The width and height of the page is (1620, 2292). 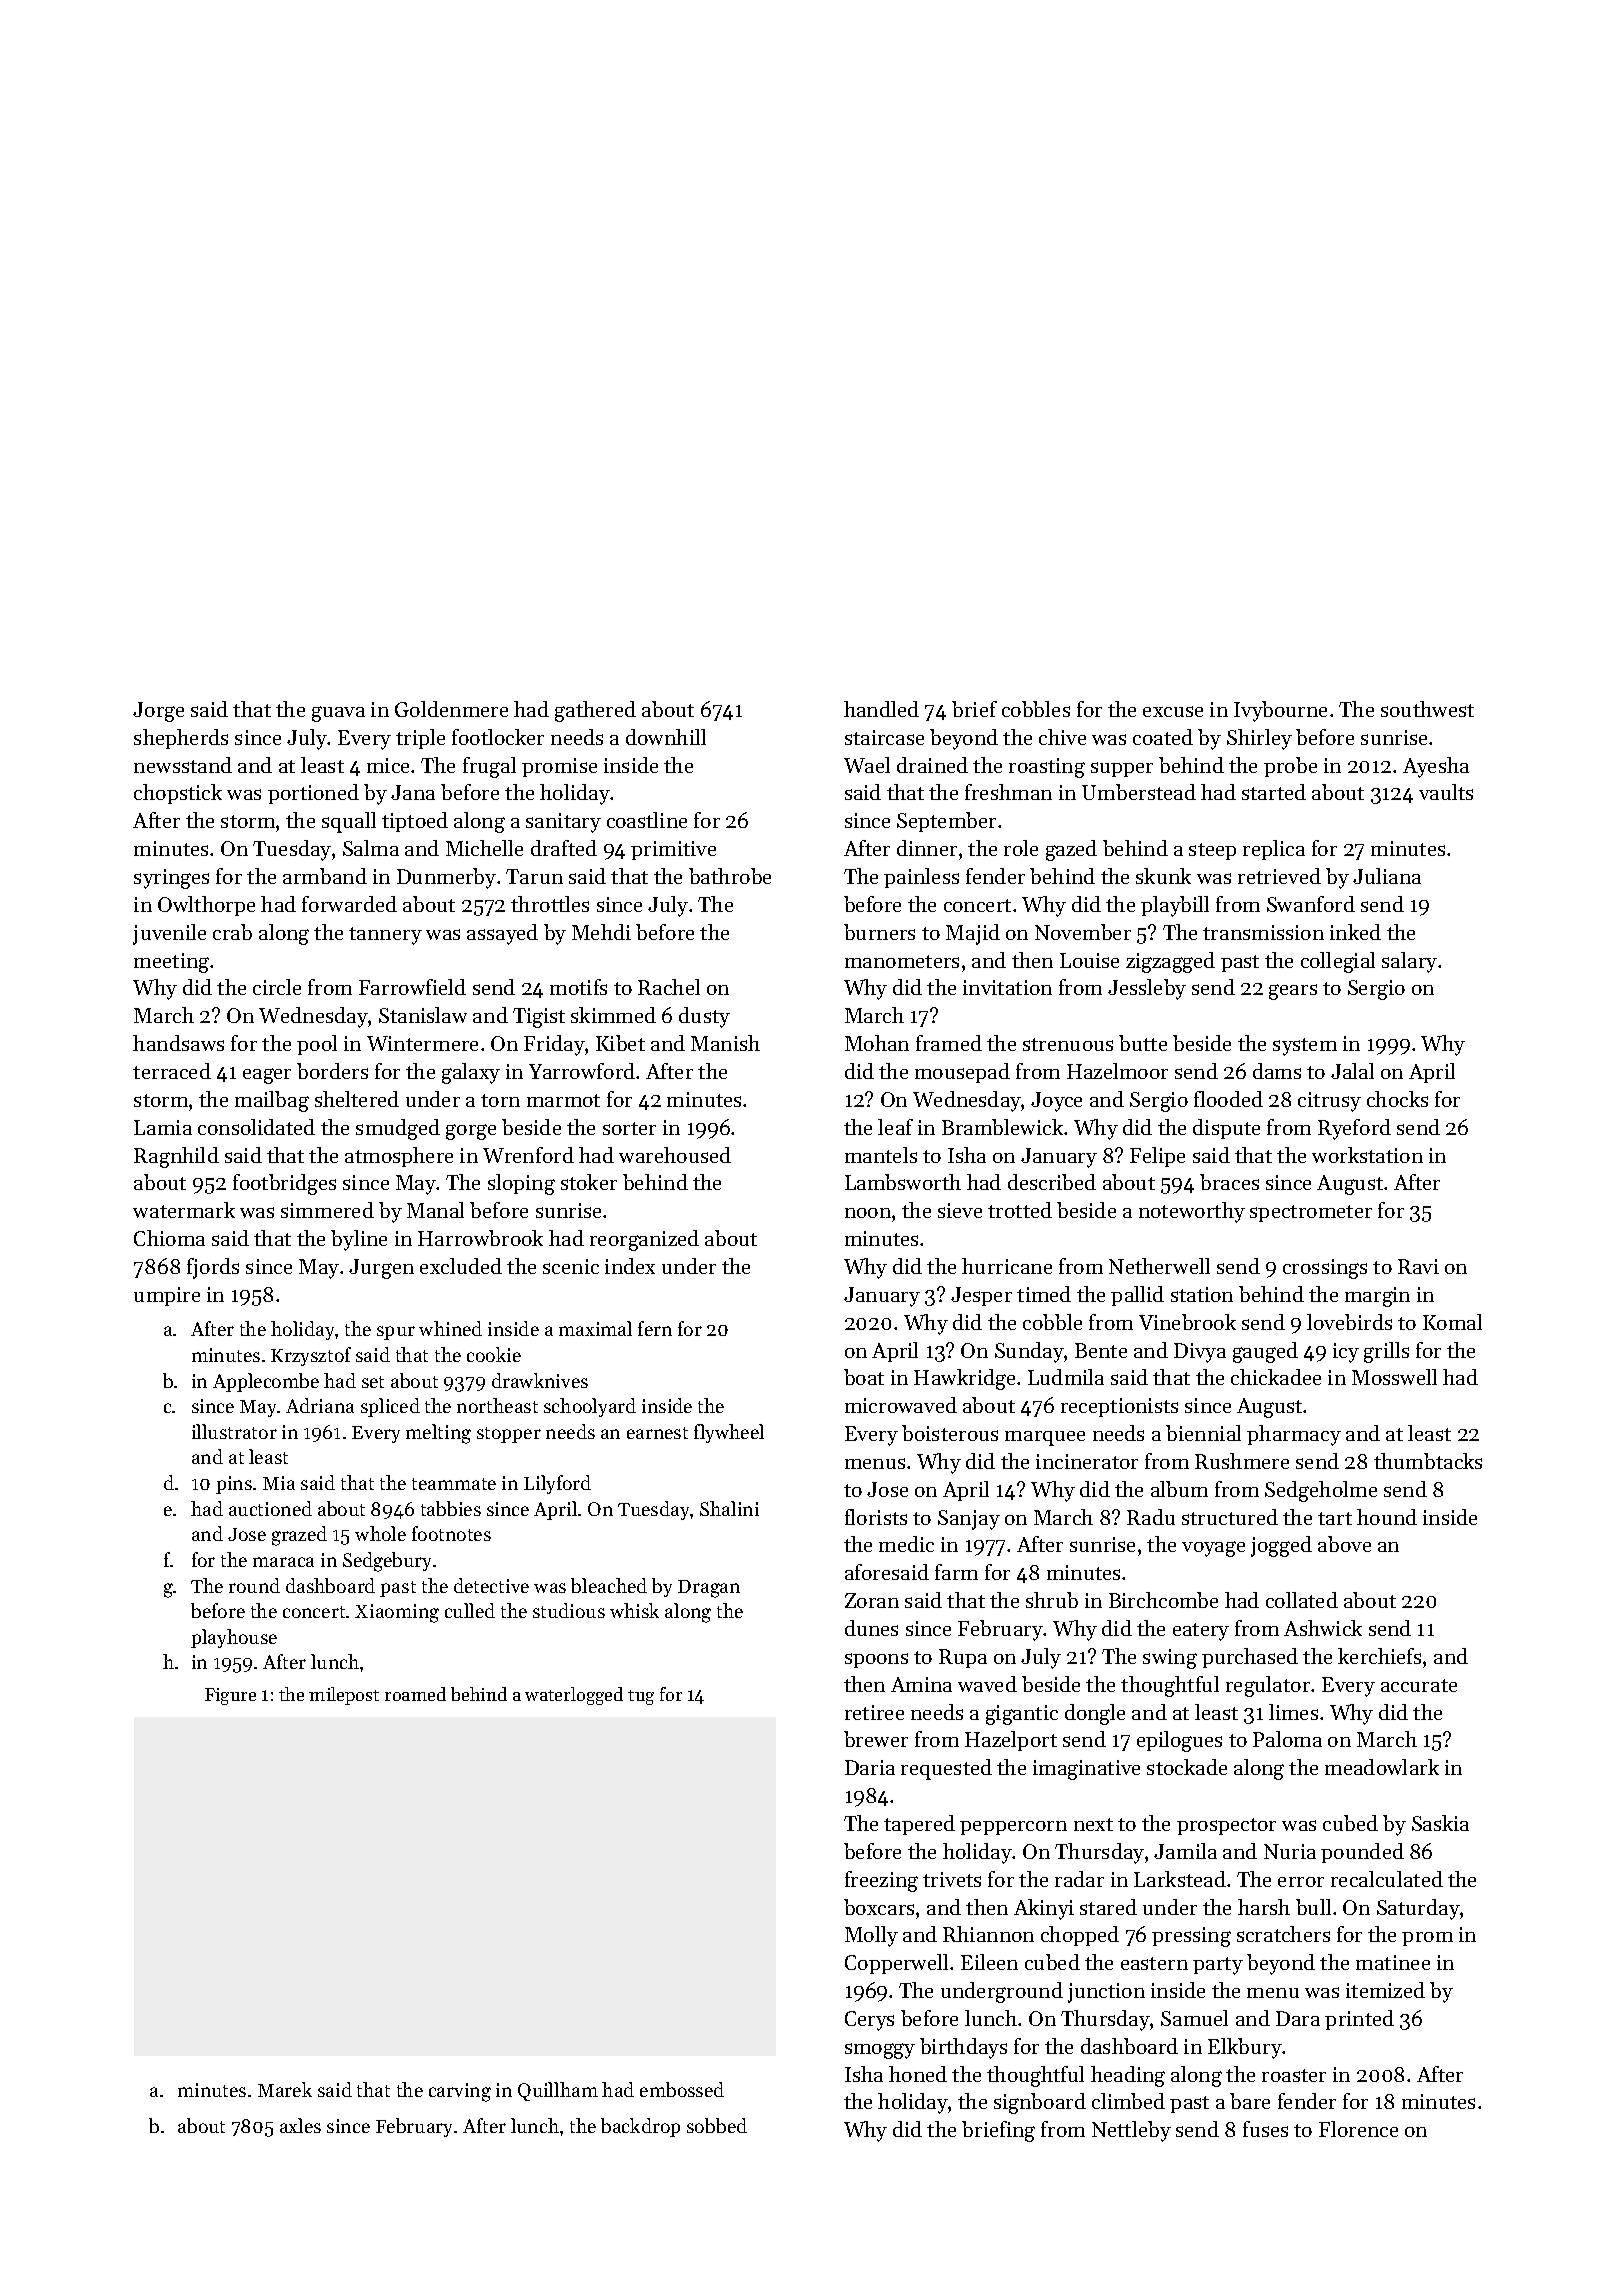 I want to click on southwest, so click(x=1427, y=709).
